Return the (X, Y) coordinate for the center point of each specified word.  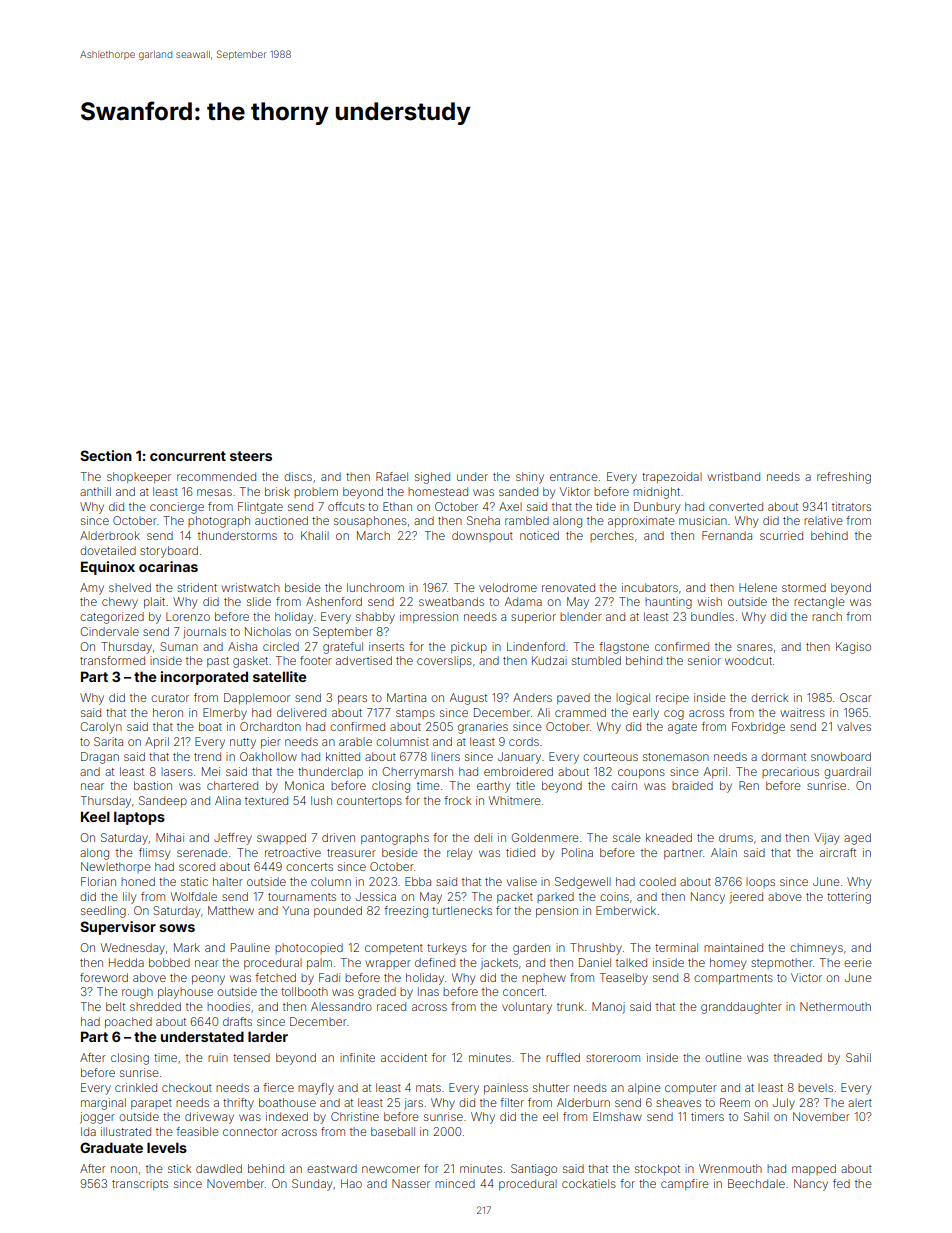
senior (704, 660)
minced (455, 1183)
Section (106, 455)
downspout (482, 536)
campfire (685, 1184)
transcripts (140, 1184)
